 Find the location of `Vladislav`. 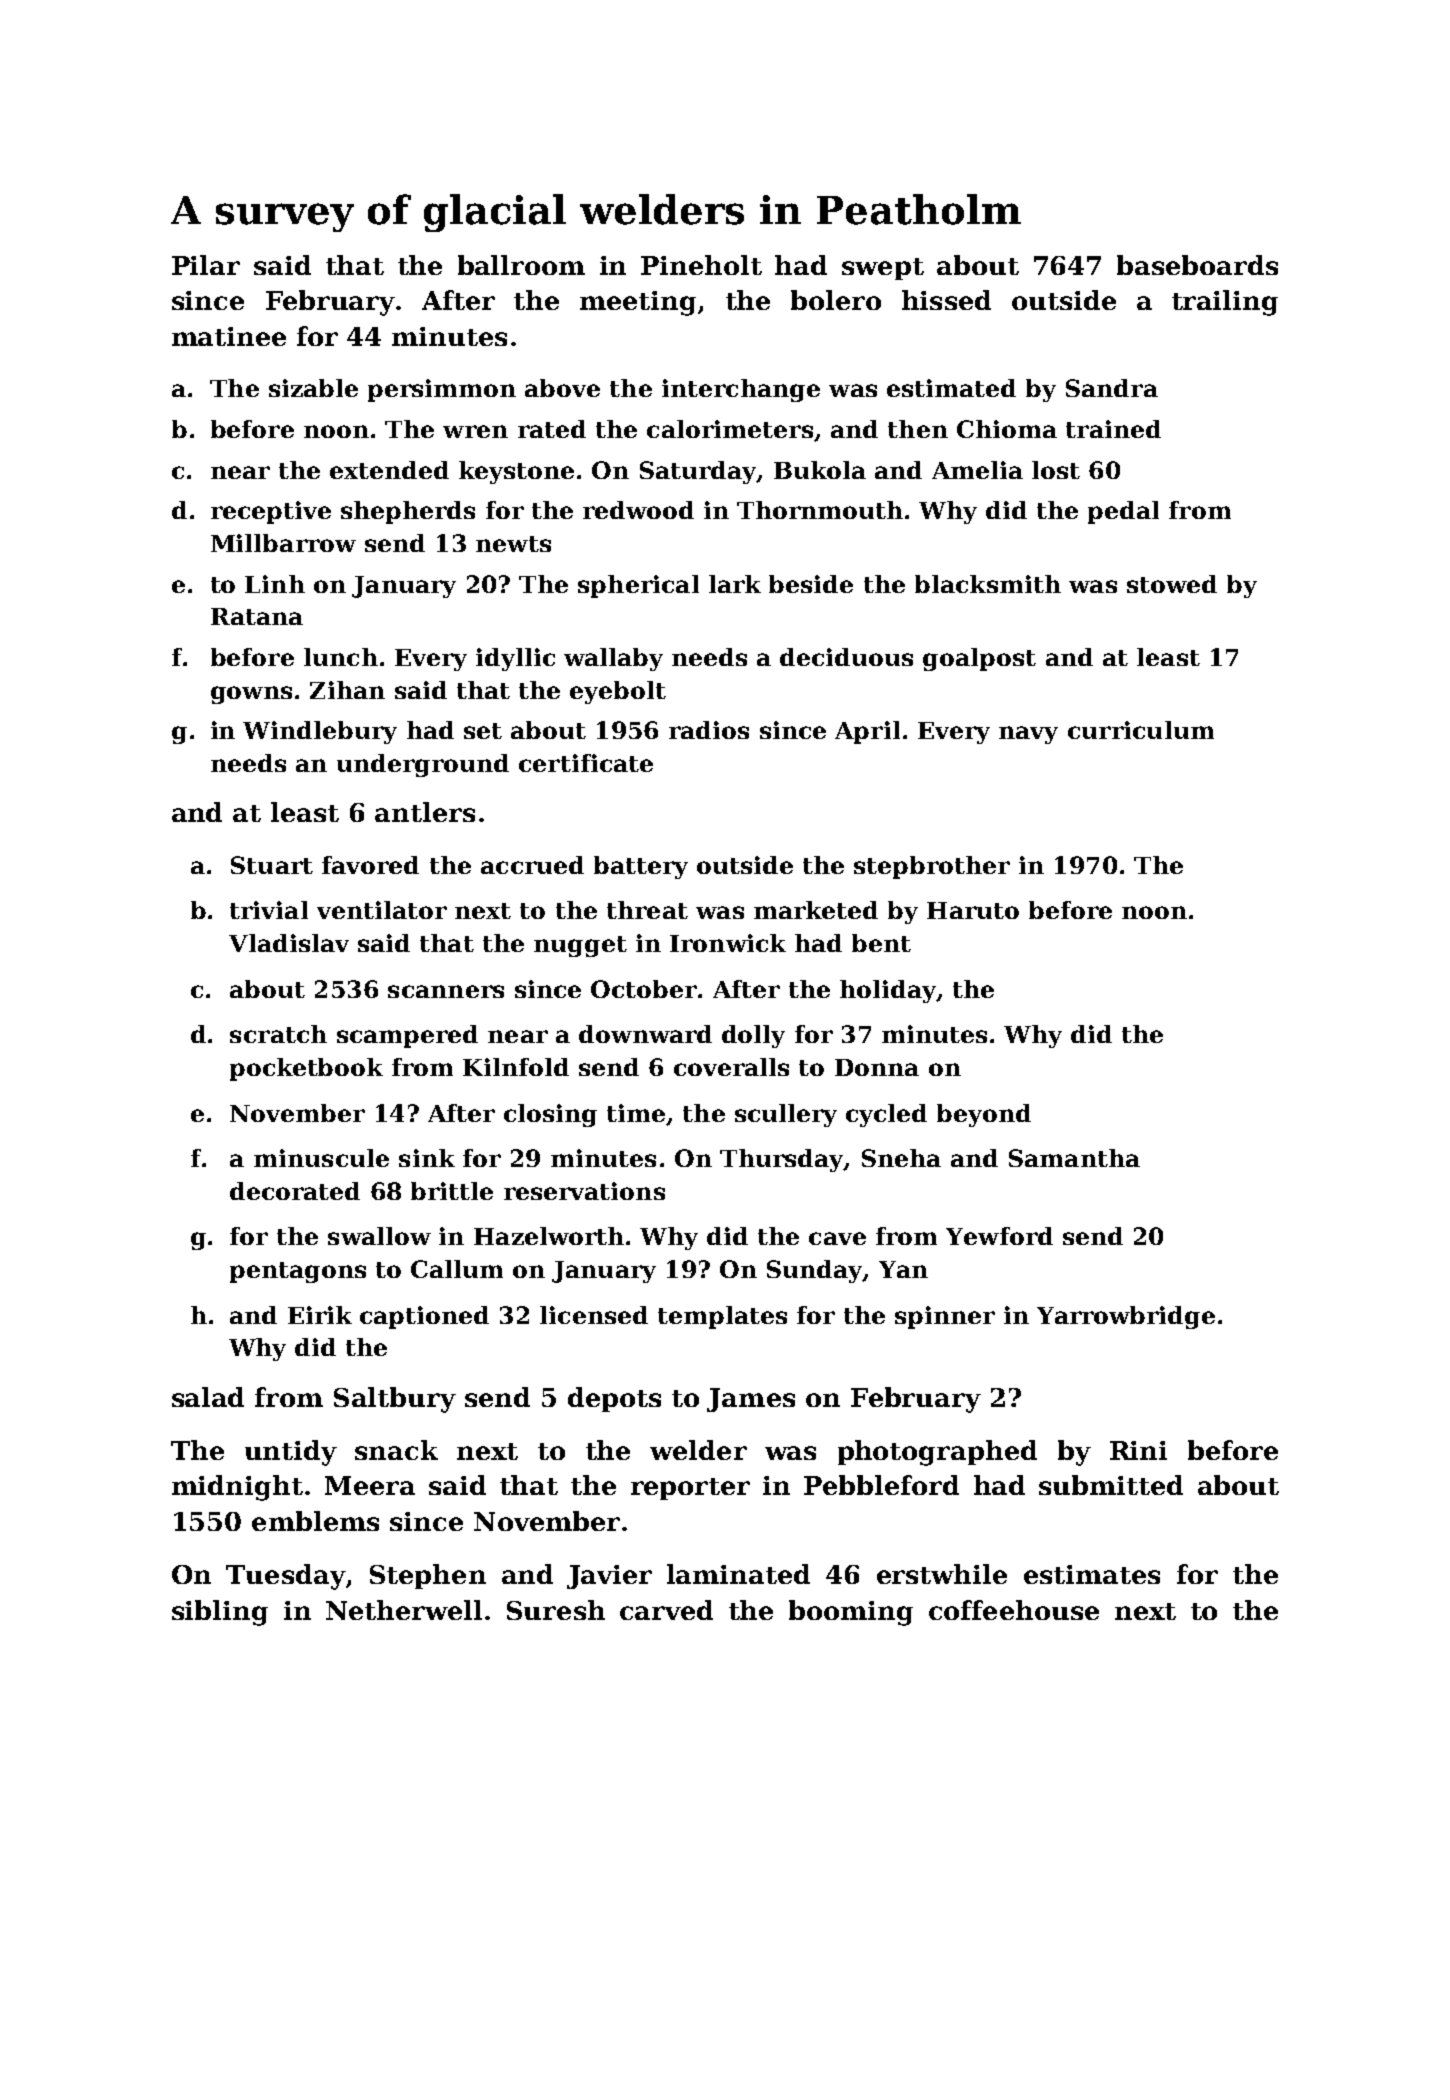

Vladislav is located at coordinates (289, 943).
